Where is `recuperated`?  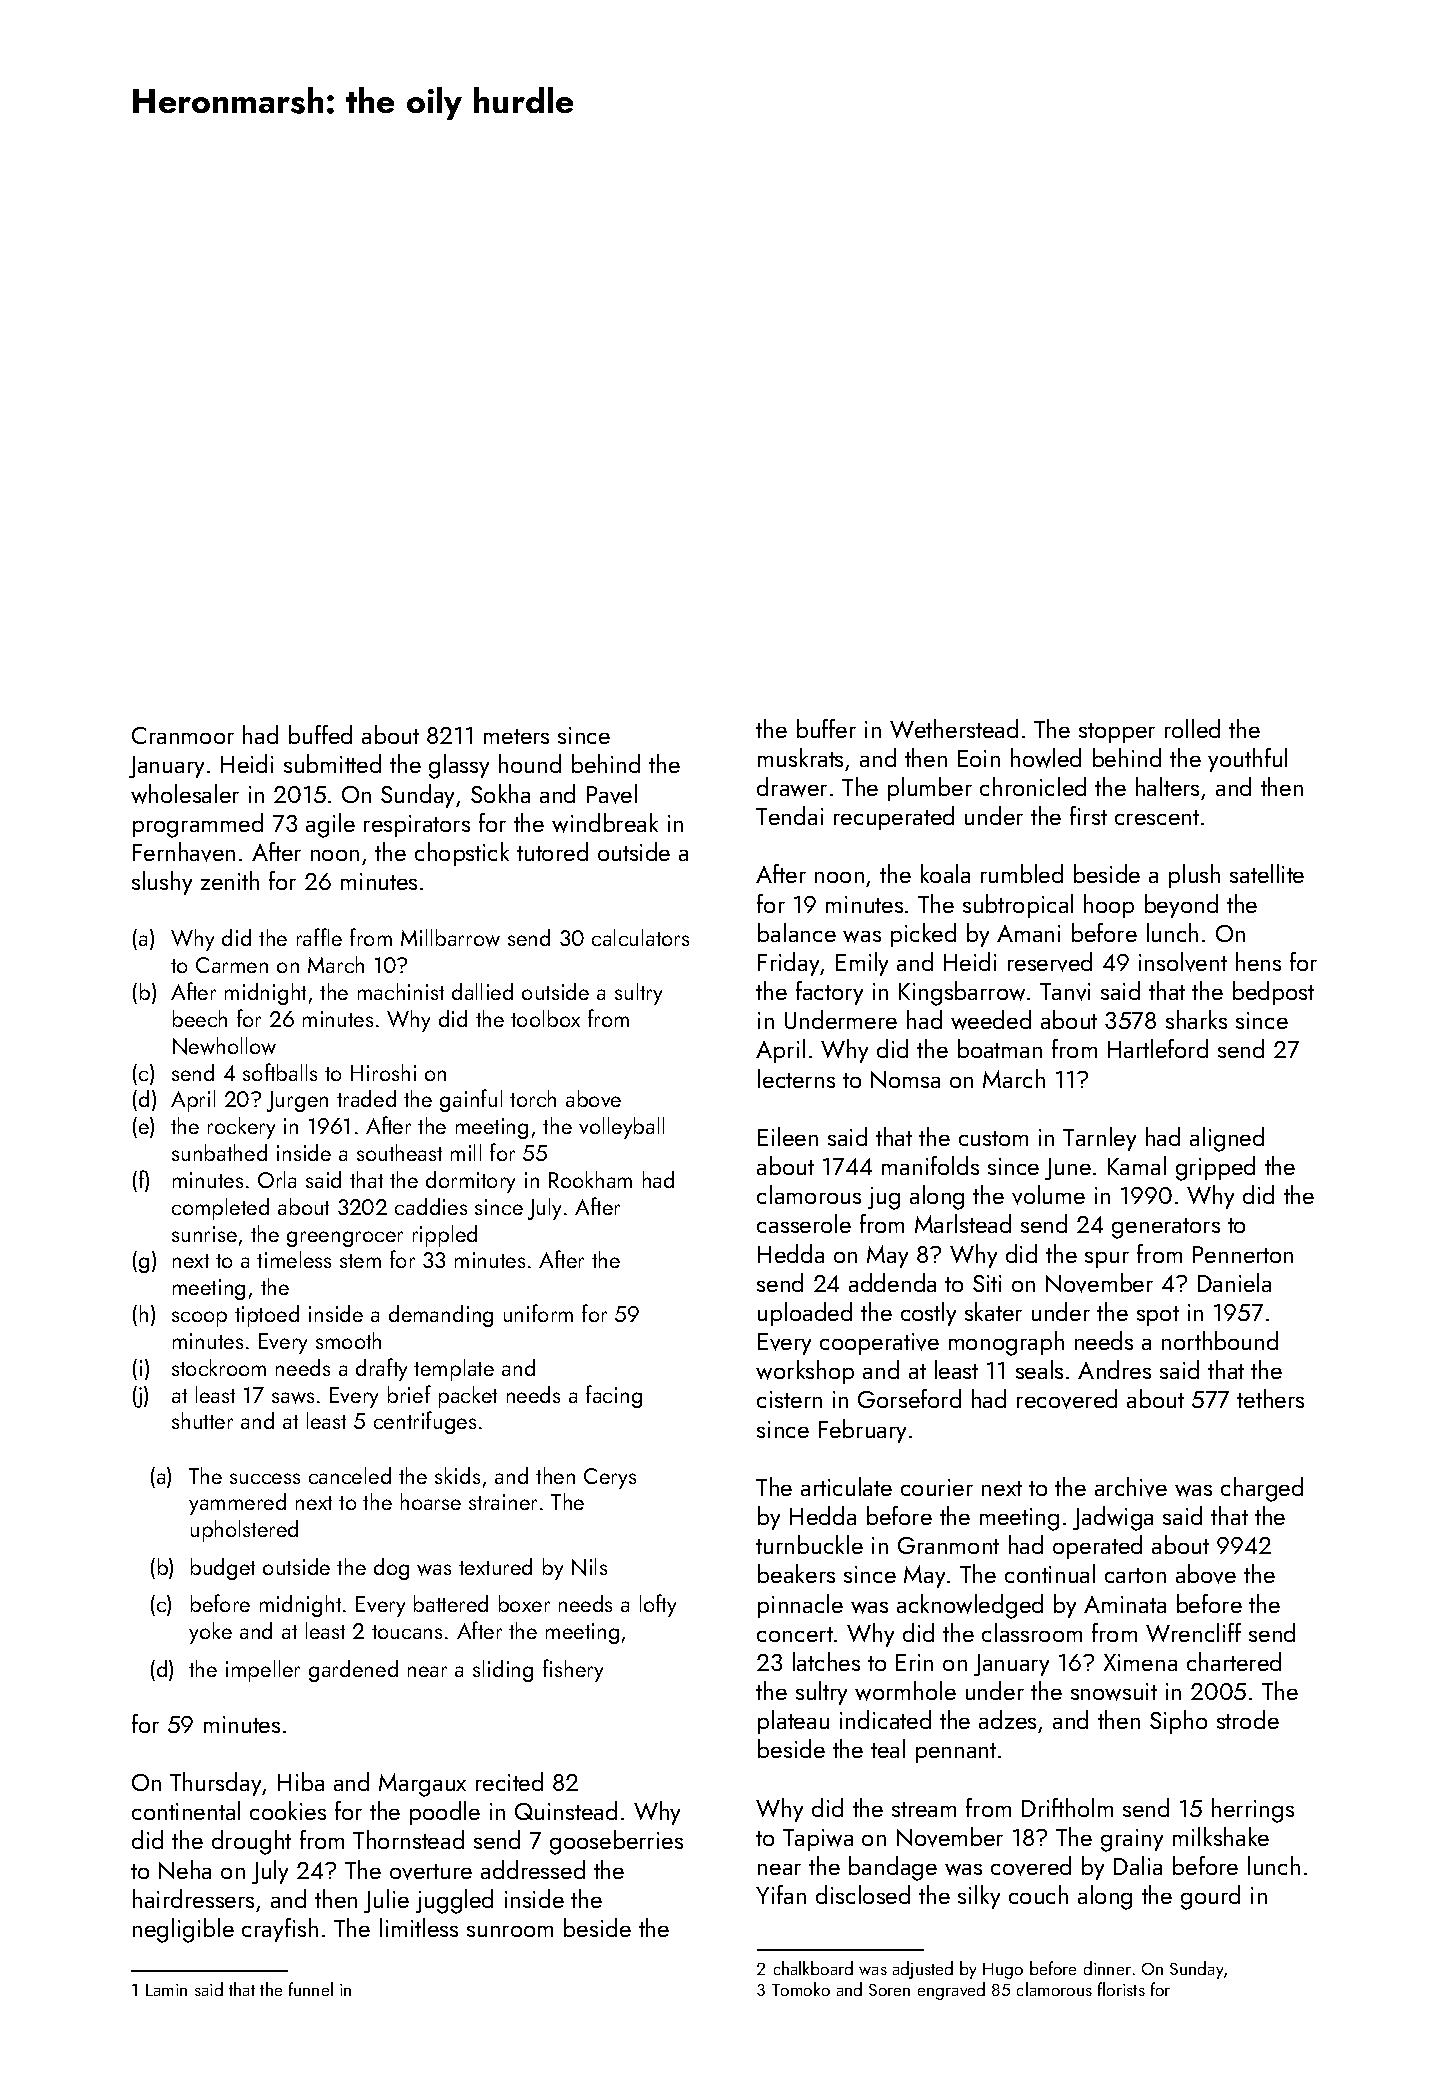 recuperated is located at coordinates (894, 818).
